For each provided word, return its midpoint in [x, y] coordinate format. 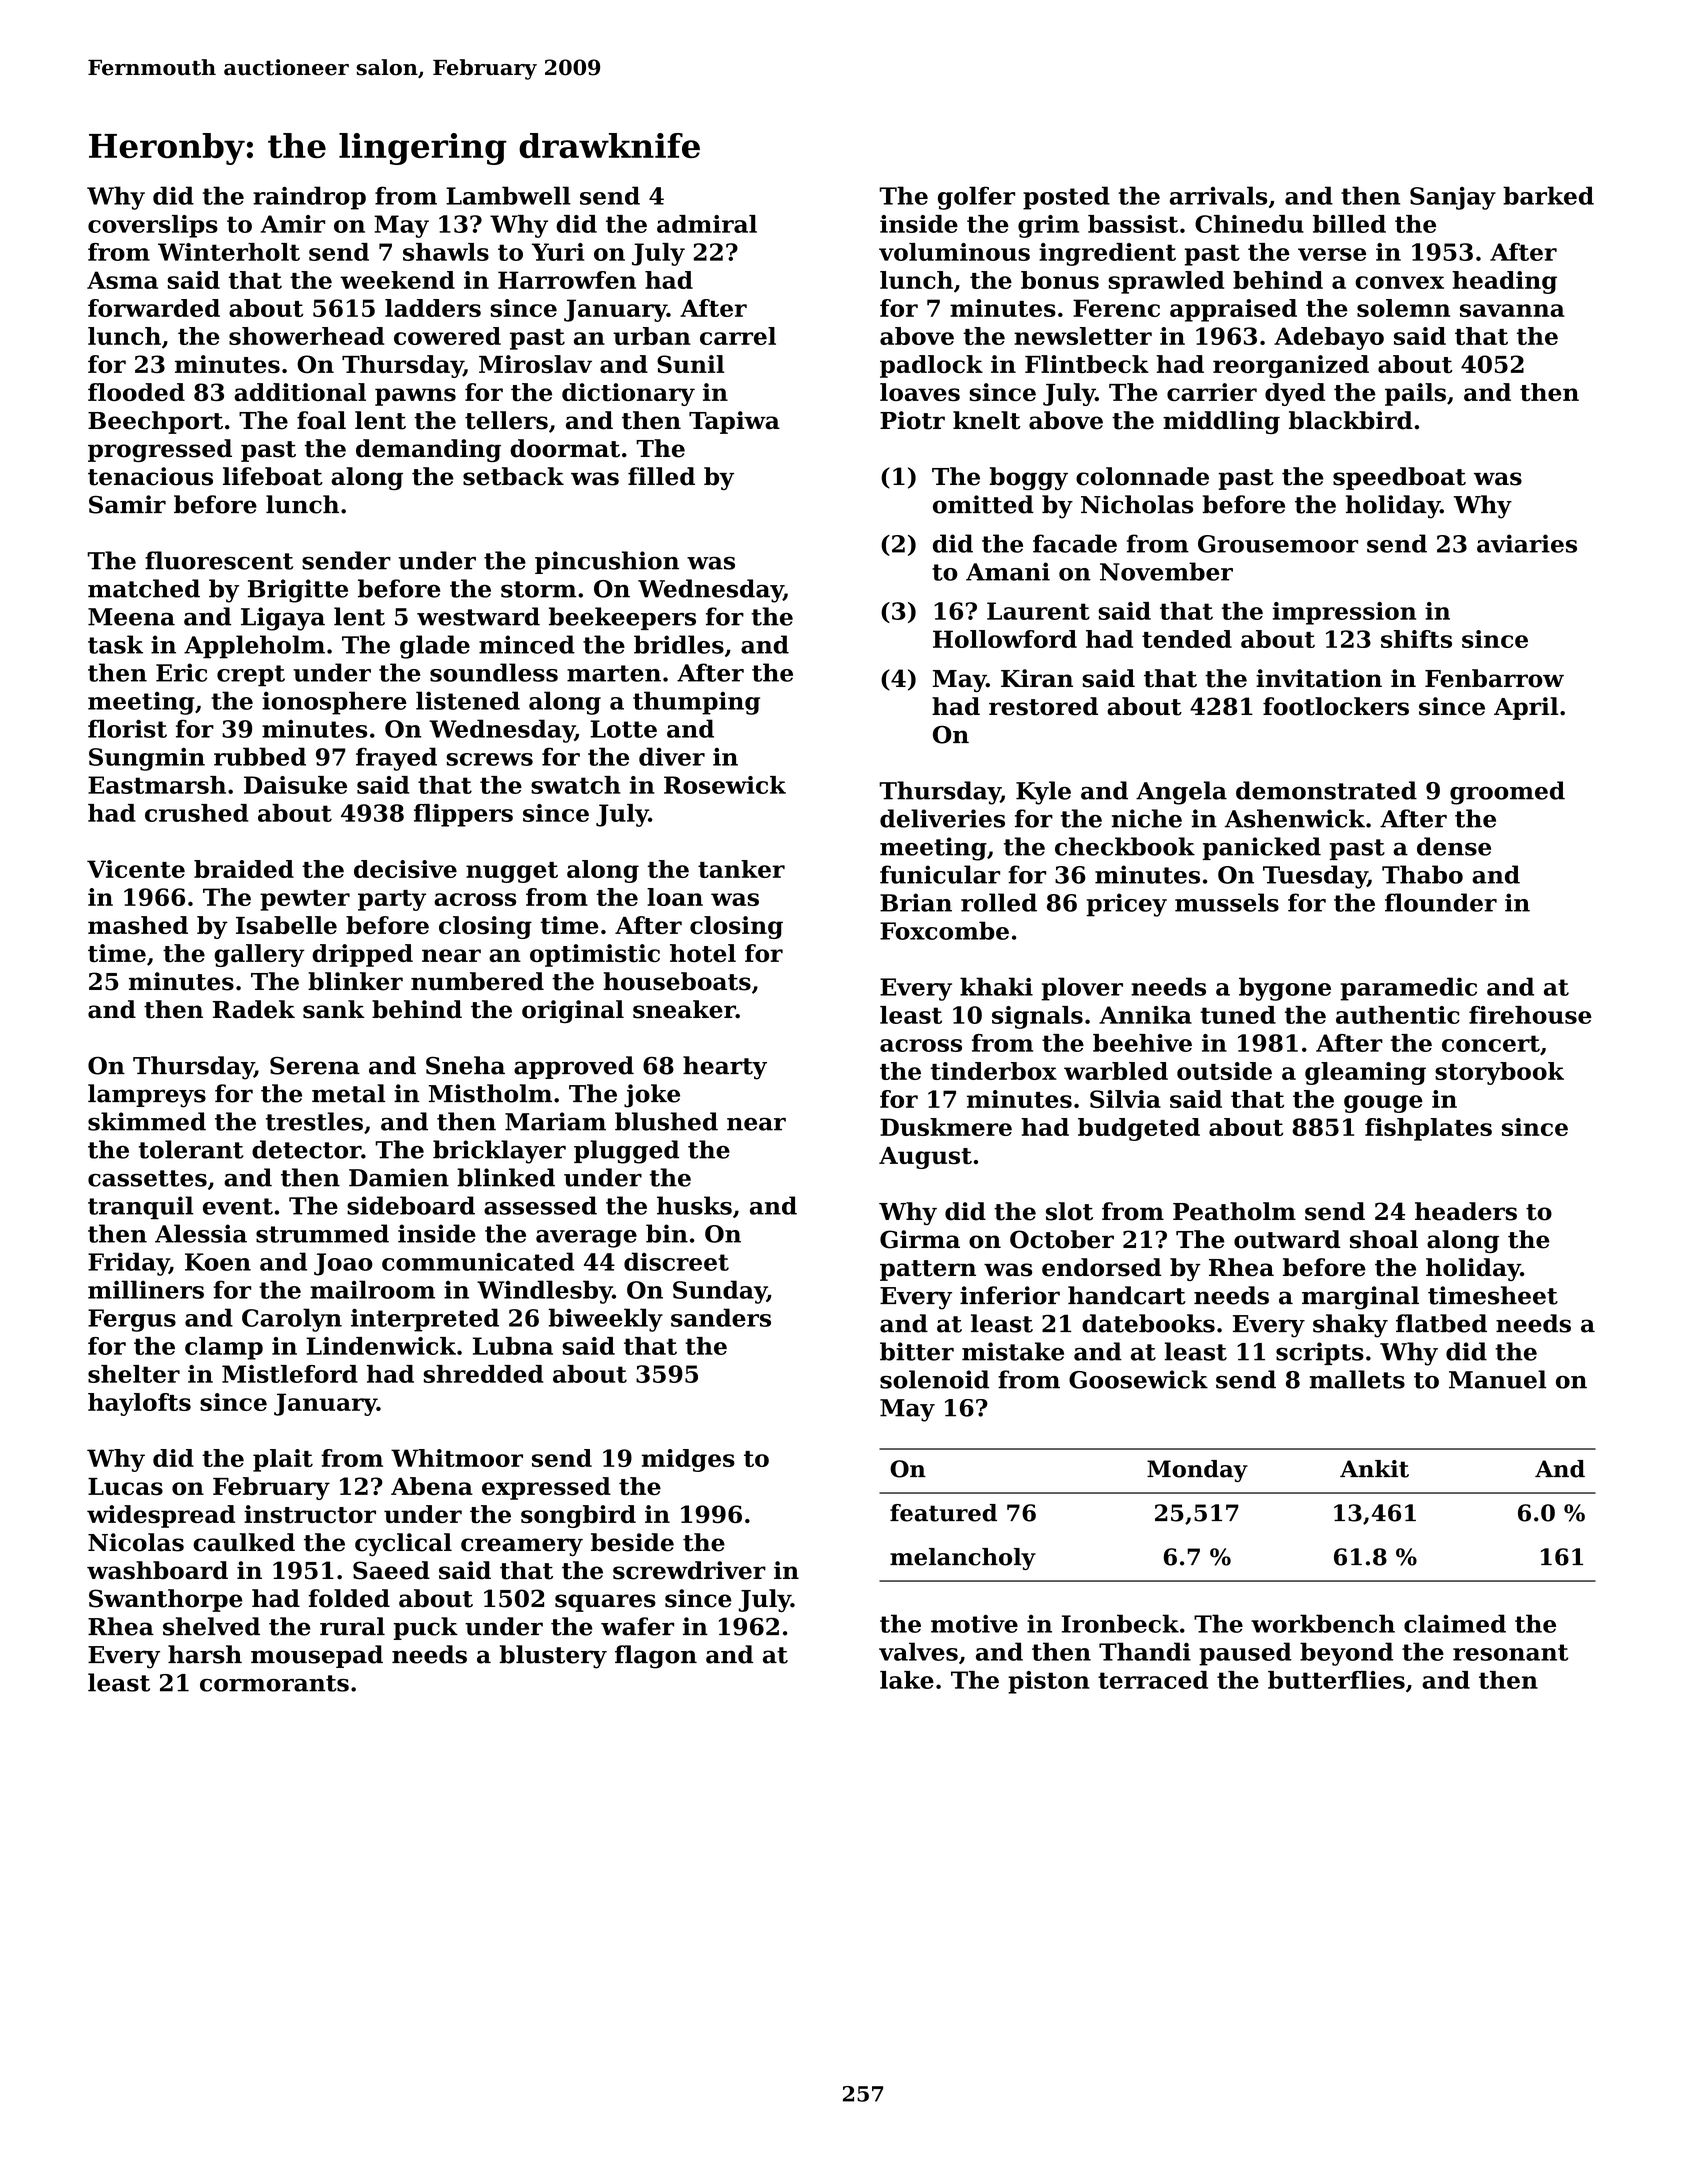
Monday [1197, 1471]
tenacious [150, 476]
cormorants [274, 1683]
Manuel [1497, 1379]
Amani [1008, 571]
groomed [1507, 793]
